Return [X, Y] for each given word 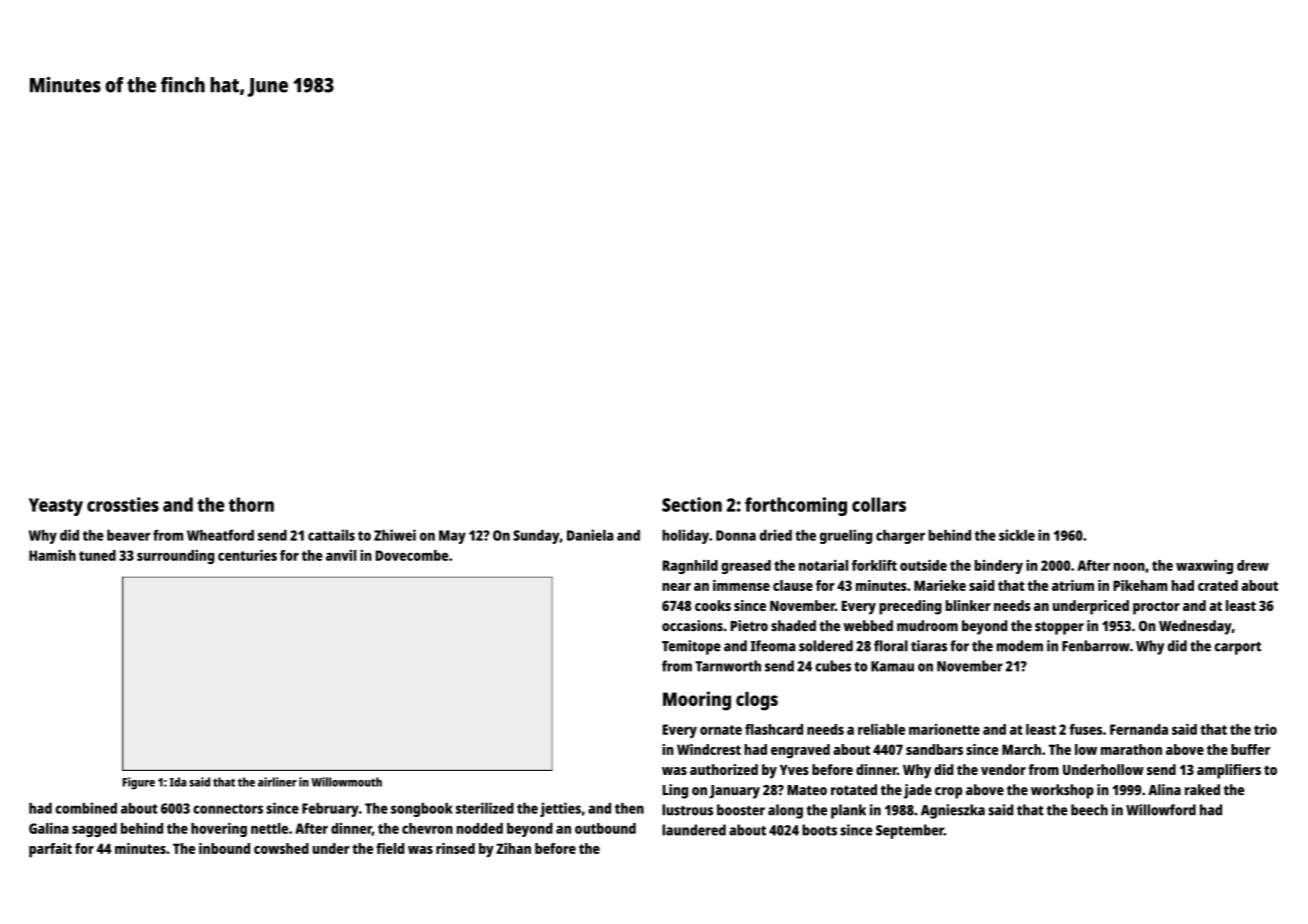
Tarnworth [728, 666]
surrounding [175, 556]
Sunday [536, 537]
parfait [50, 850]
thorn [251, 504]
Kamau [892, 666]
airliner [277, 782]
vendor [1003, 769]
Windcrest [709, 749]
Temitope [691, 647]
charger [900, 537]
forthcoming [796, 506]
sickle [1017, 535]
